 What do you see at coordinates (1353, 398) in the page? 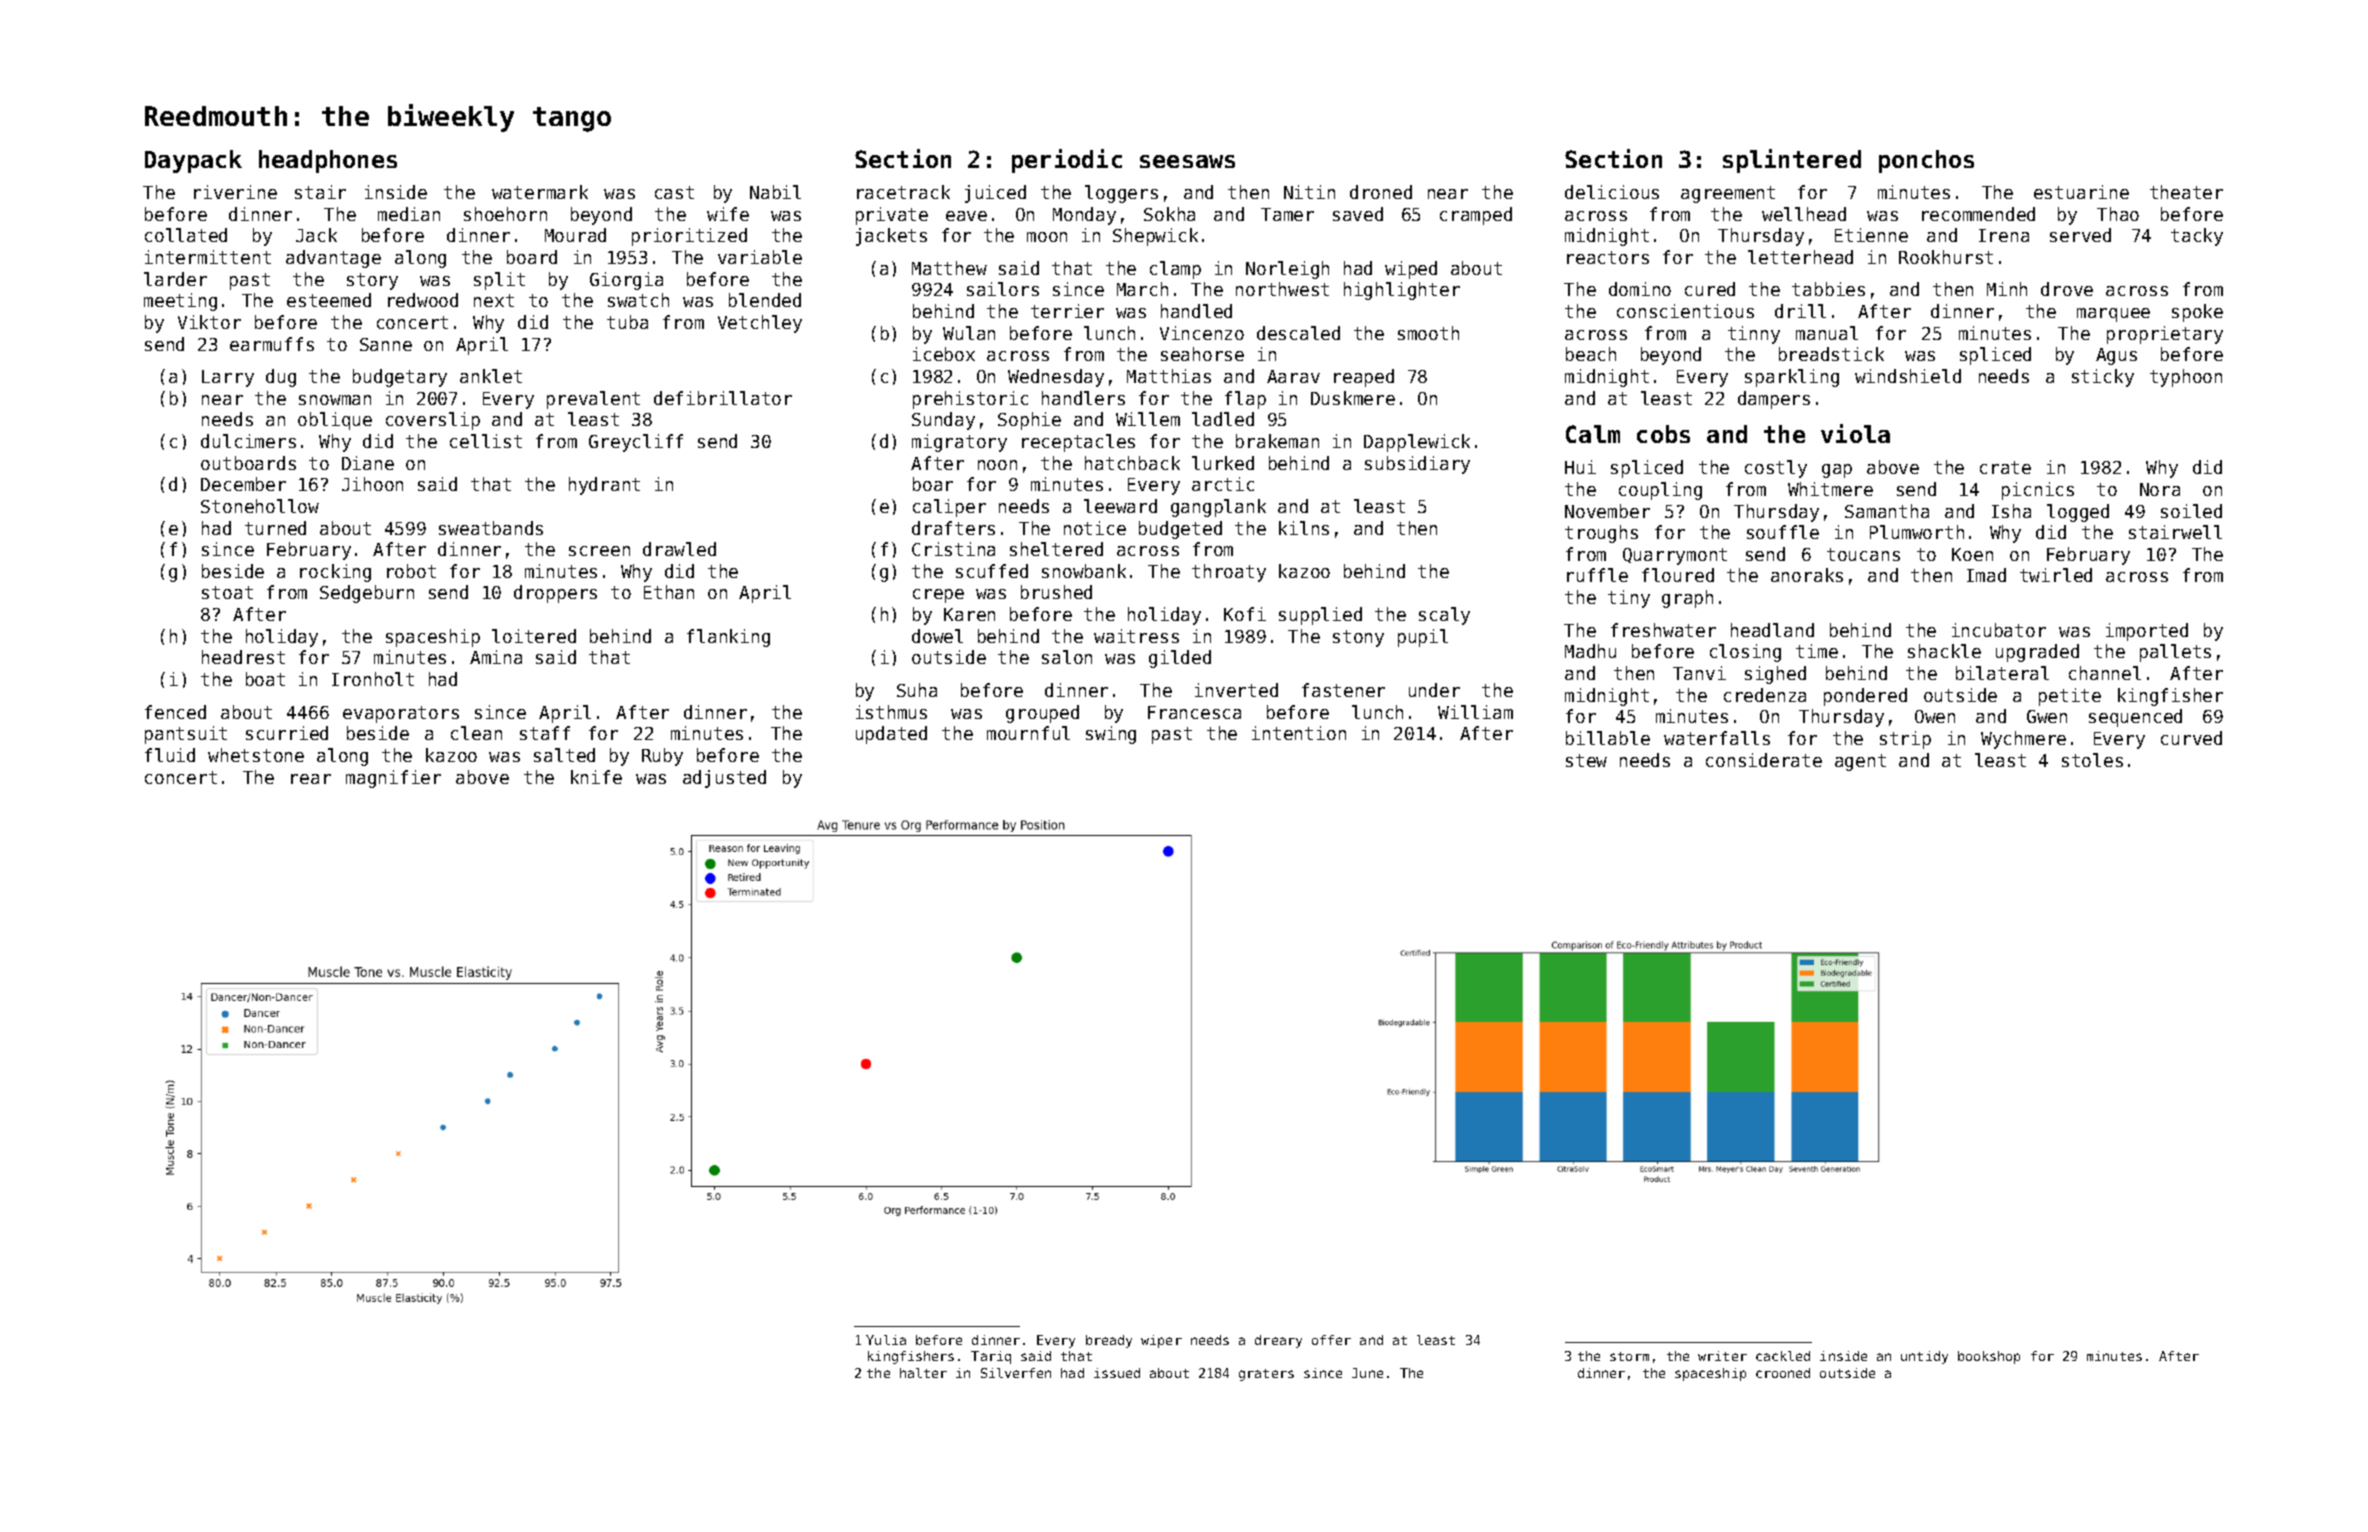
I see `Duskmere` at bounding box center [1353, 398].
